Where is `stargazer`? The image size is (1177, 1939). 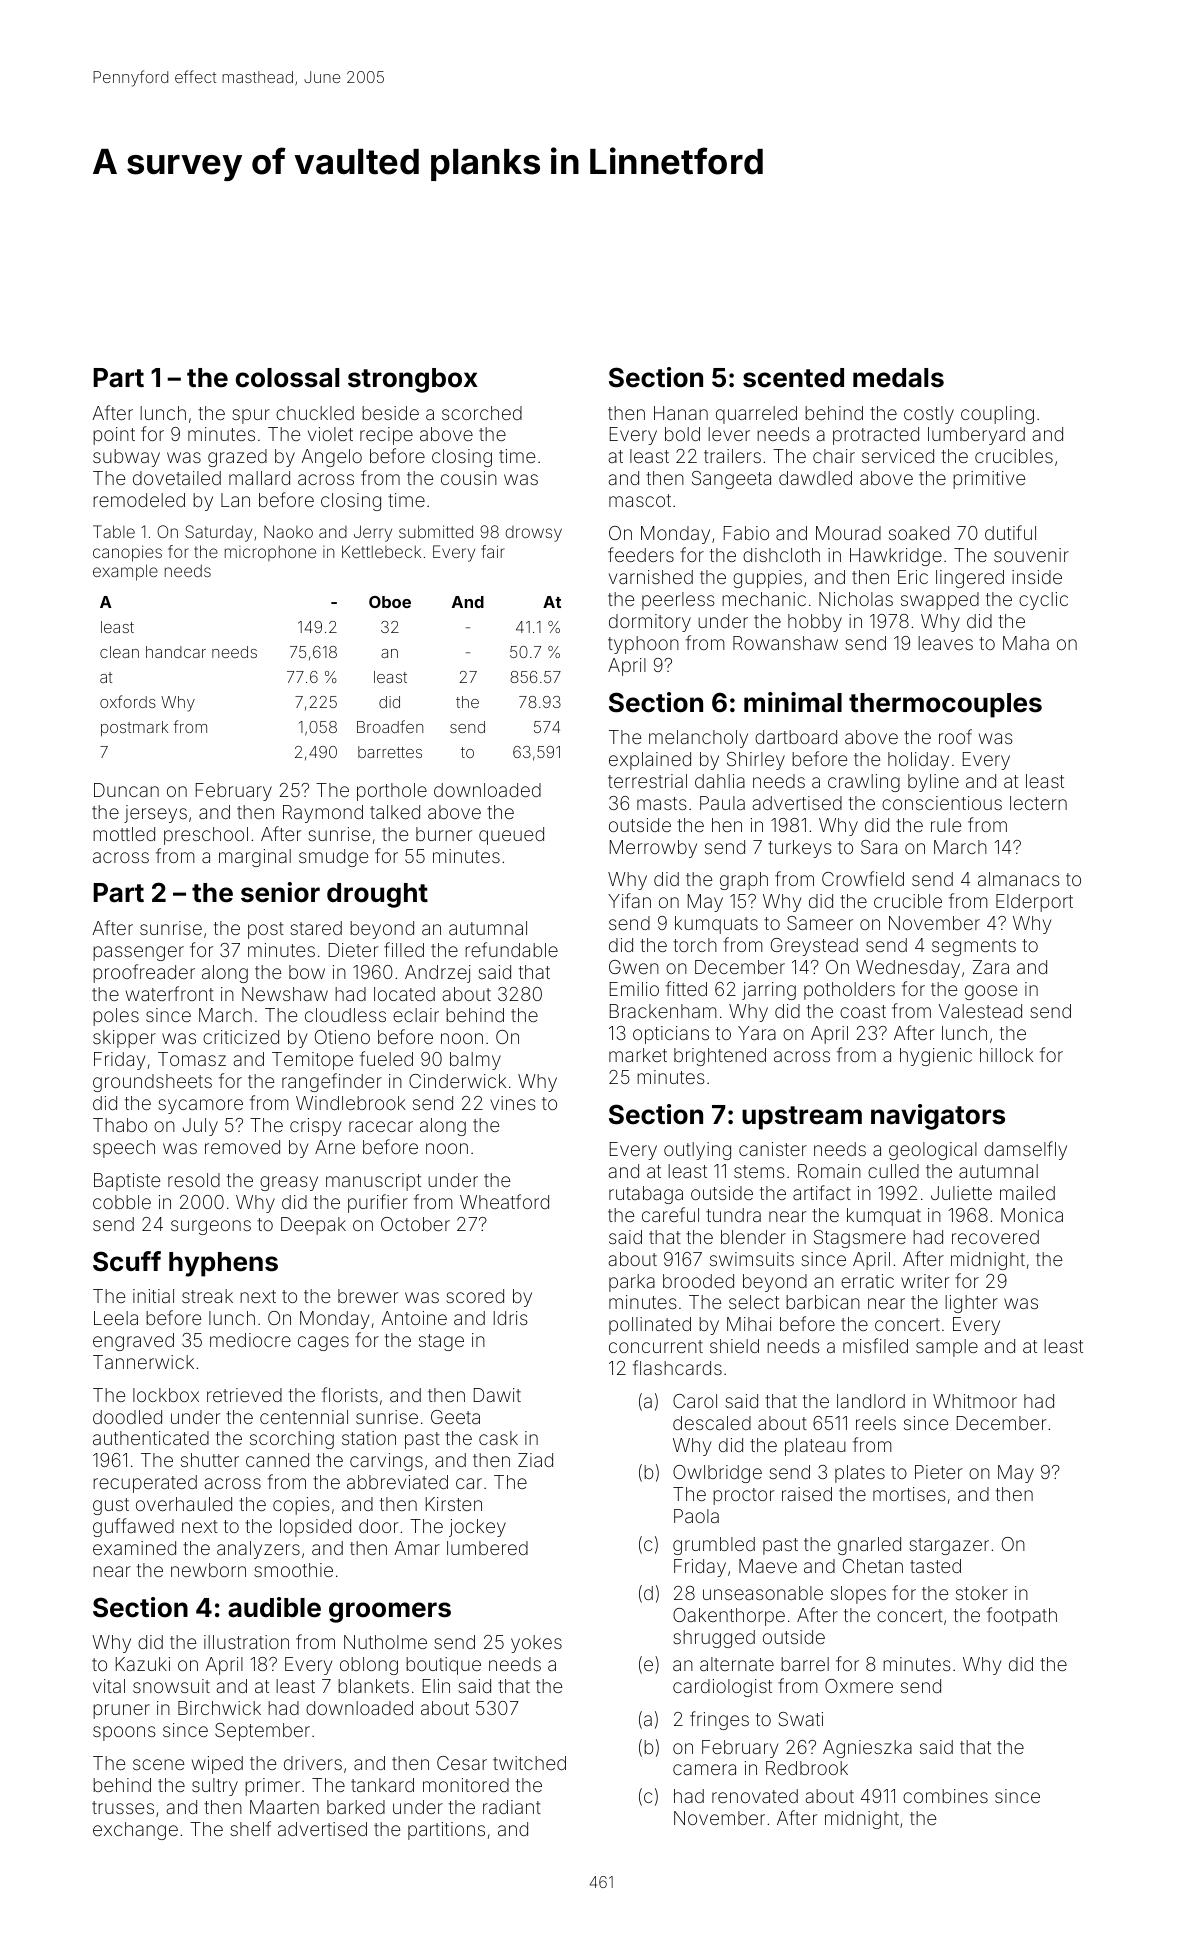
stargazer is located at coordinates (949, 1546).
